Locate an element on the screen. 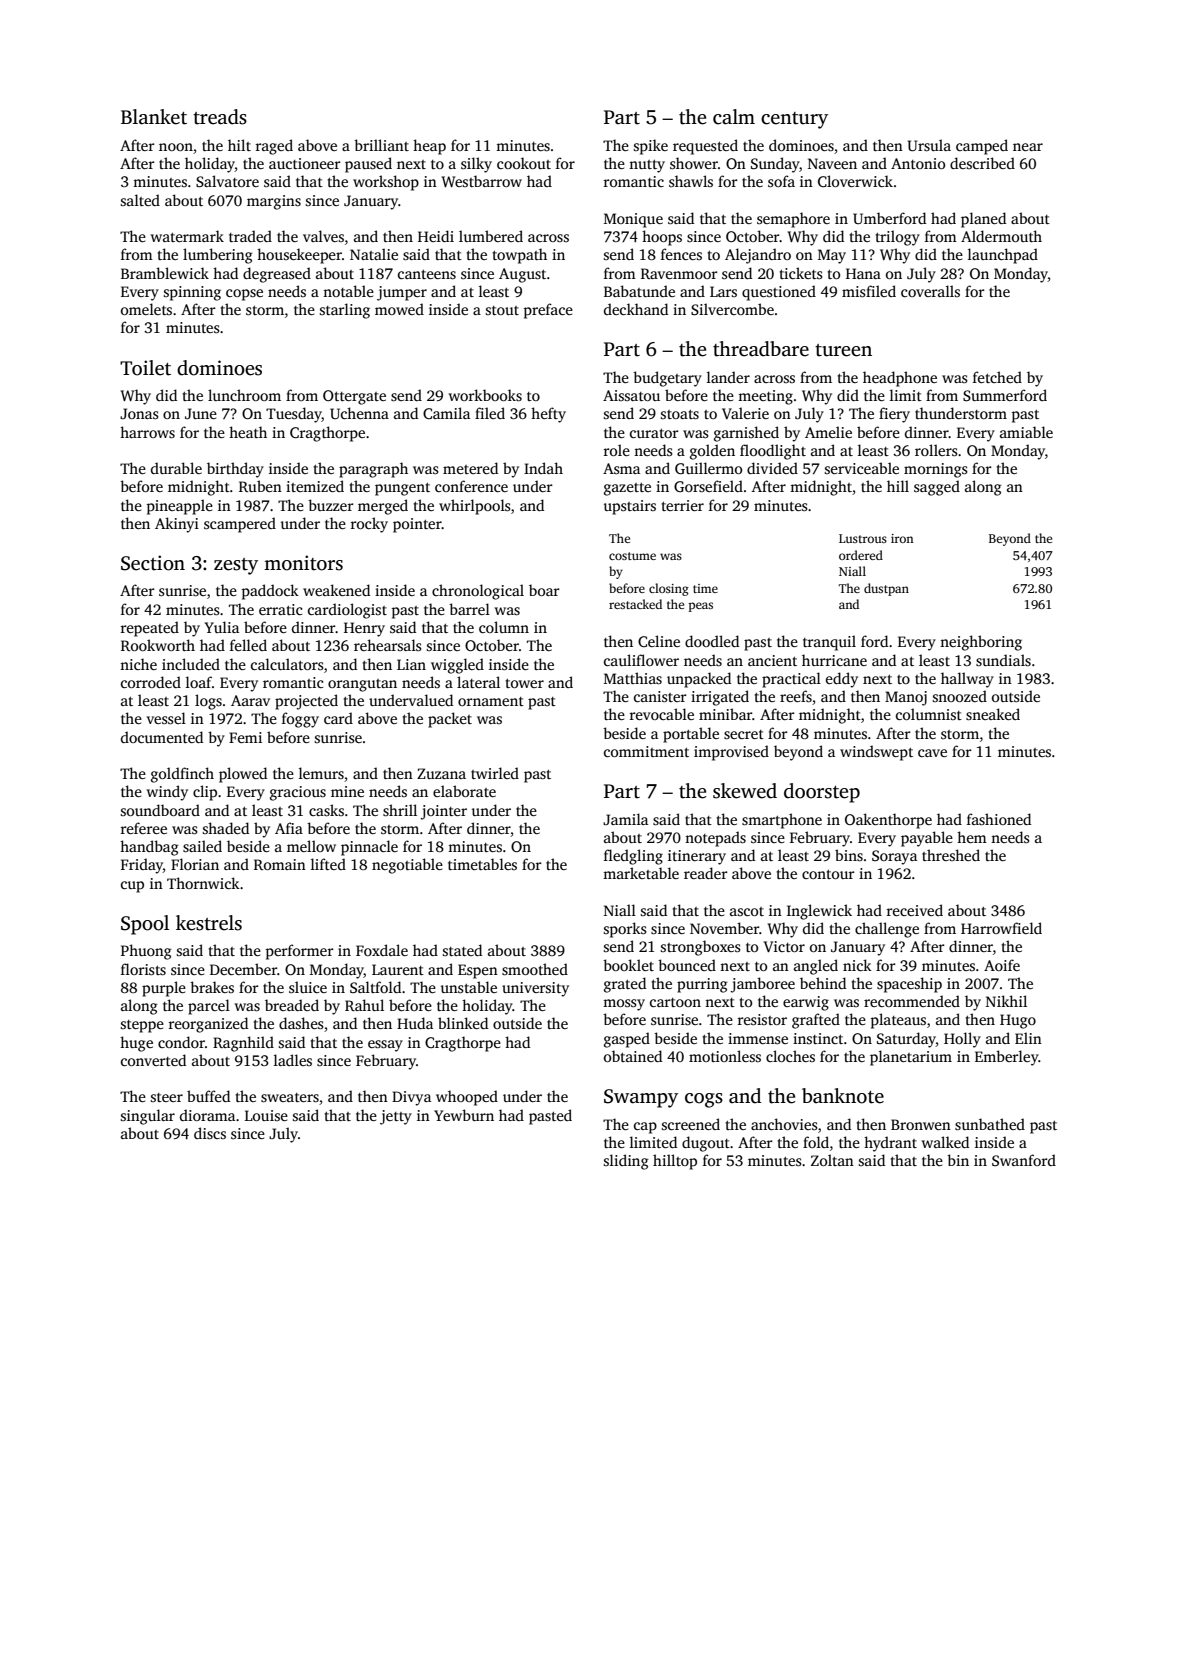 Image resolution: width=1179 pixels, height=1667 pixels. calm is located at coordinates (734, 117).
